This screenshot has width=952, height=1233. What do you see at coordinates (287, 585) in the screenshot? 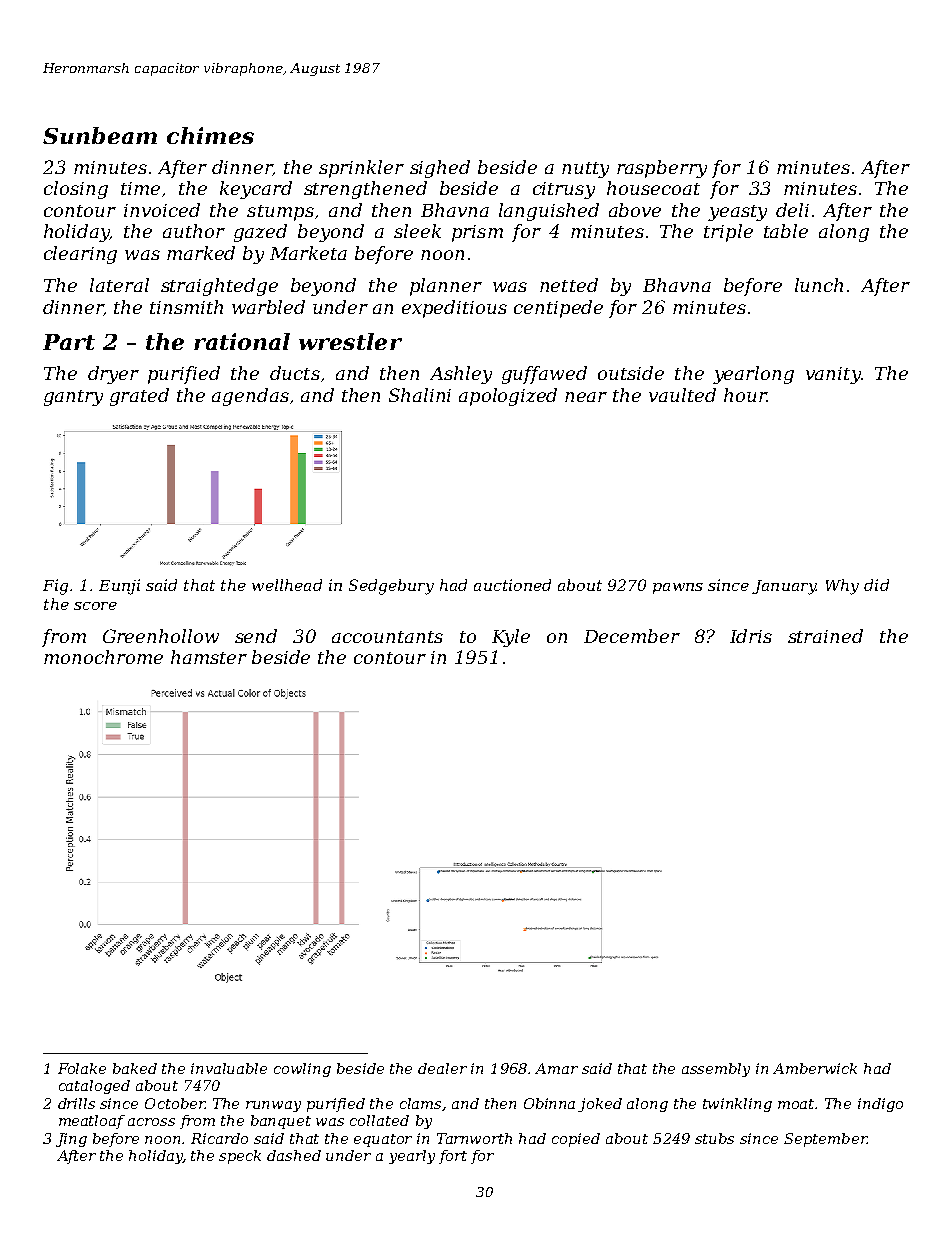
I see `wellhead` at bounding box center [287, 585].
